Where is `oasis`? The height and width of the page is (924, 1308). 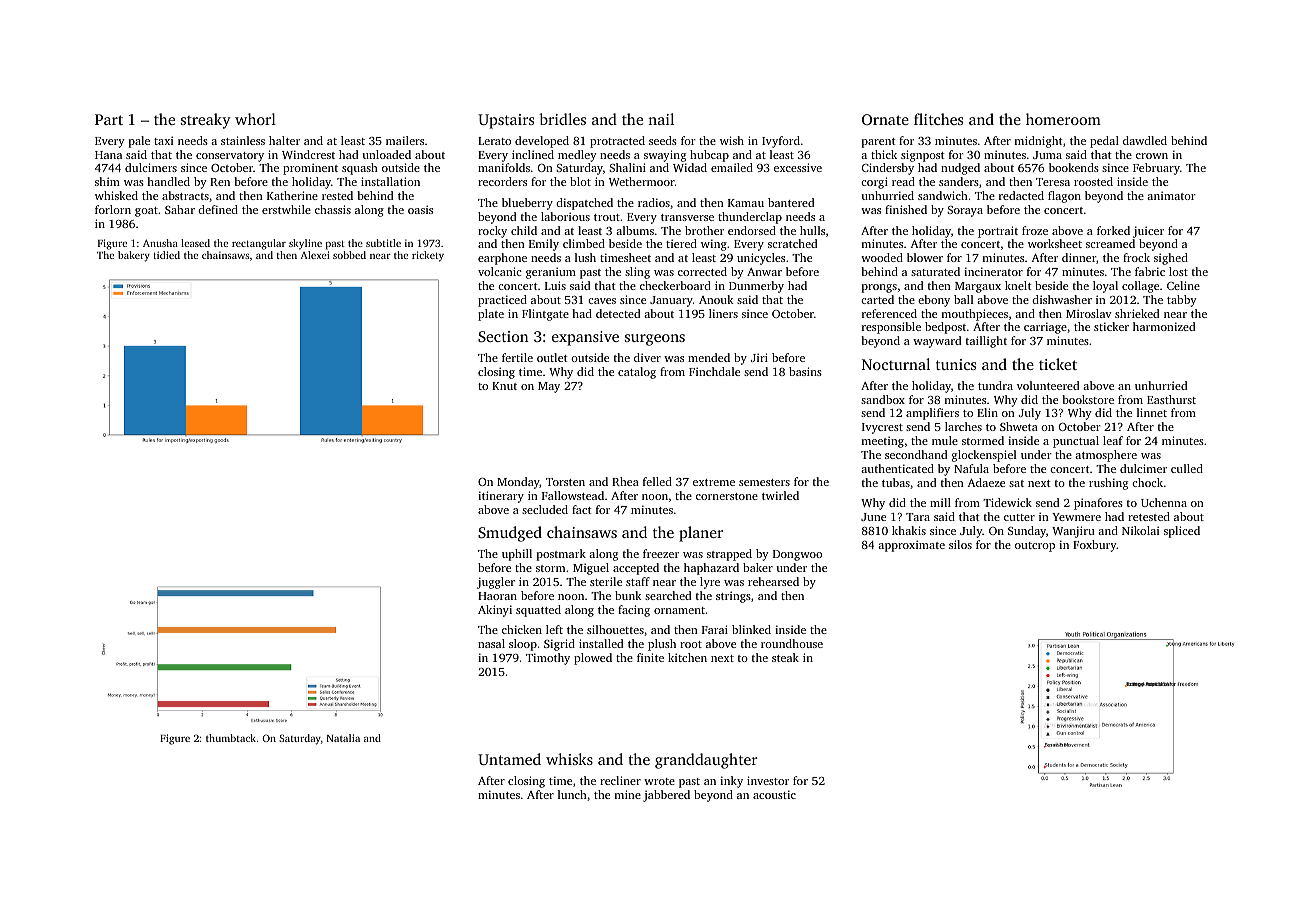 oasis is located at coordinates (420, 209).
